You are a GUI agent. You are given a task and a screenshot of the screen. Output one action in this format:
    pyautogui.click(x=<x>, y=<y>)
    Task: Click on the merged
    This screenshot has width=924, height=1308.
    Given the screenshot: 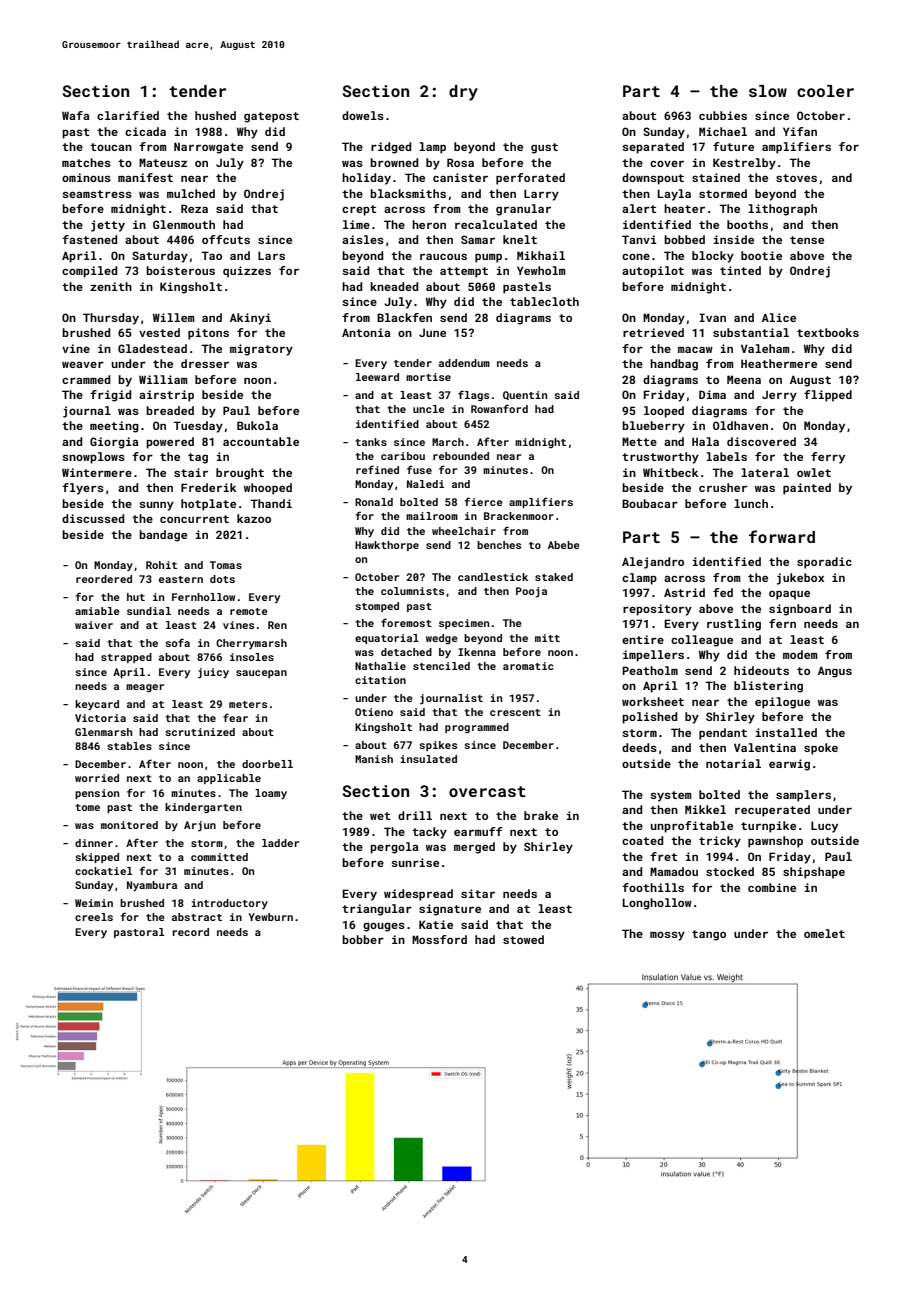 What is the action you would take?
    pyautogui.click(x=474, y=848)
